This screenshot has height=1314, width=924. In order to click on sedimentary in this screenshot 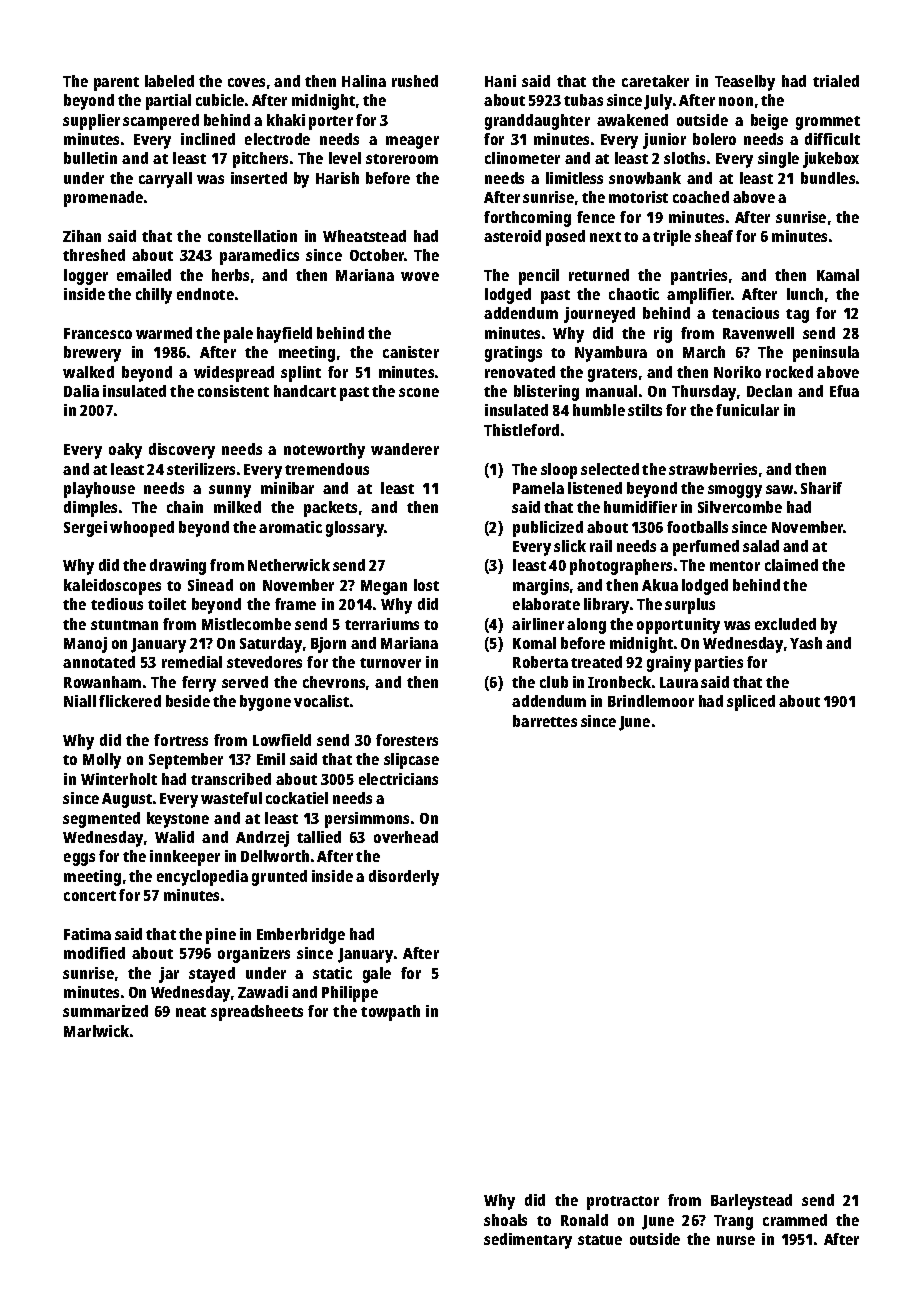, I will do `click(528, 1241)`.
